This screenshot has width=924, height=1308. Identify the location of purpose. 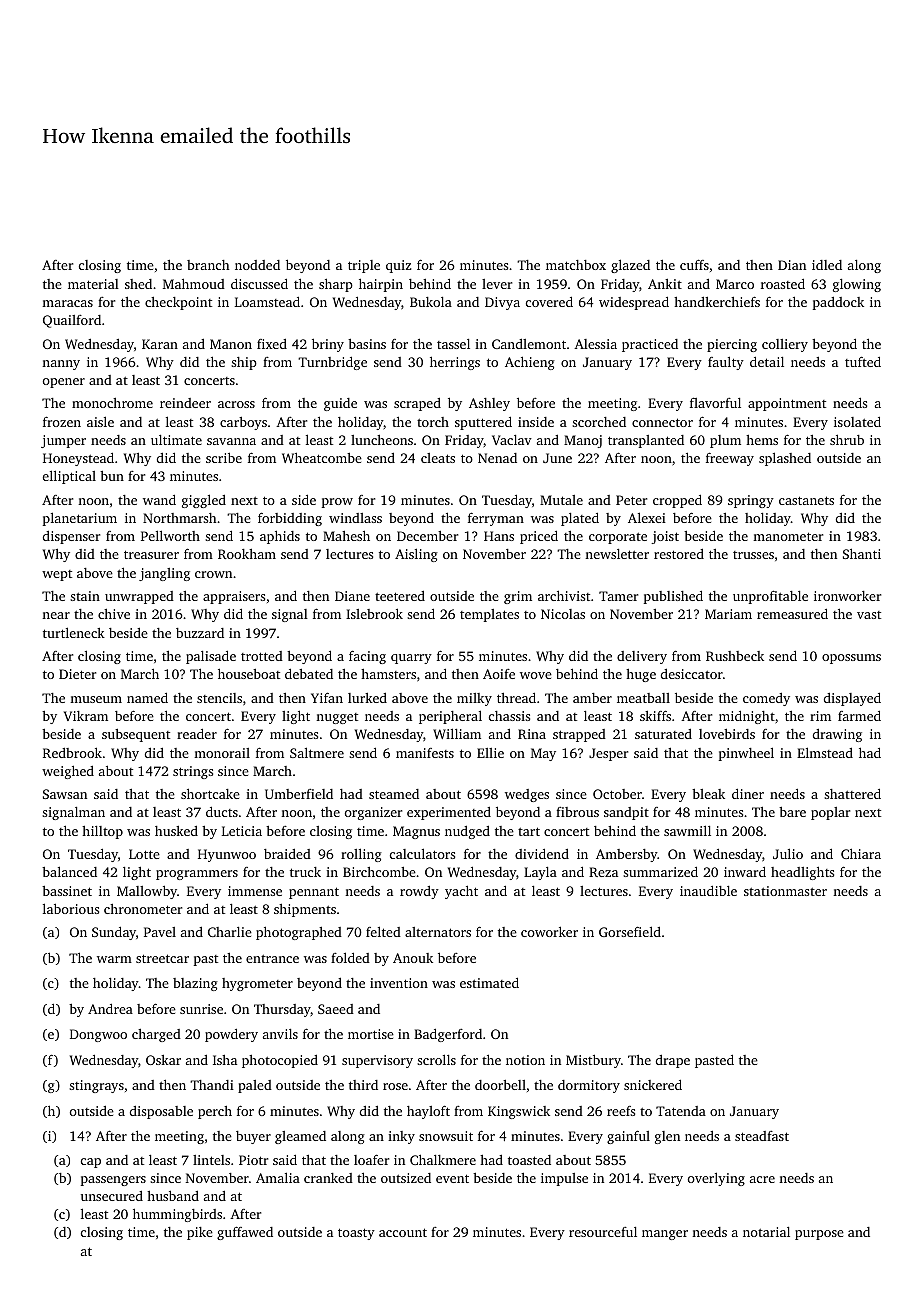
(819, 1235).
